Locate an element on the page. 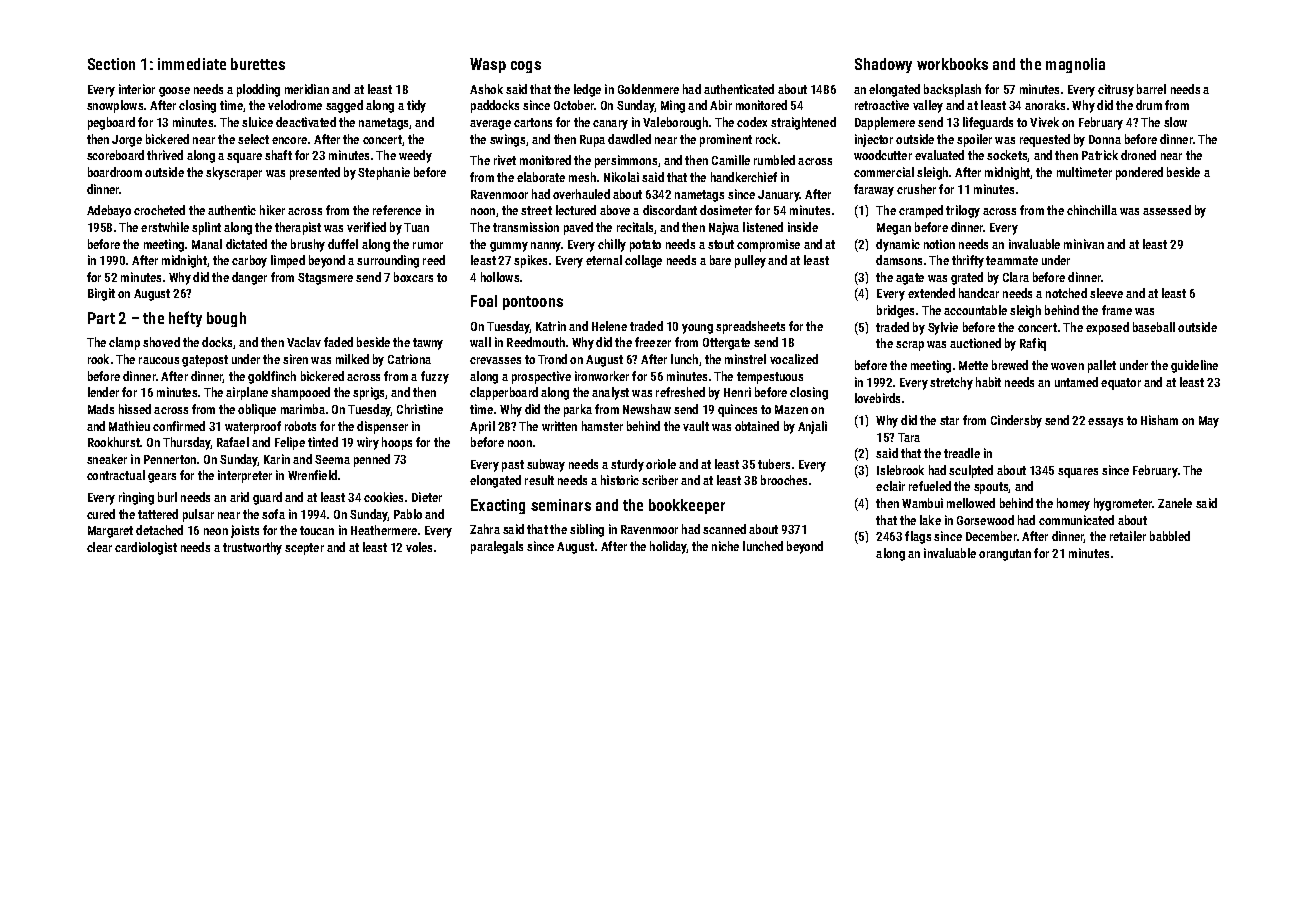 Image resolution: width=1308 pixels, height=924 pixels. star is located at coordinates (949, 420).
